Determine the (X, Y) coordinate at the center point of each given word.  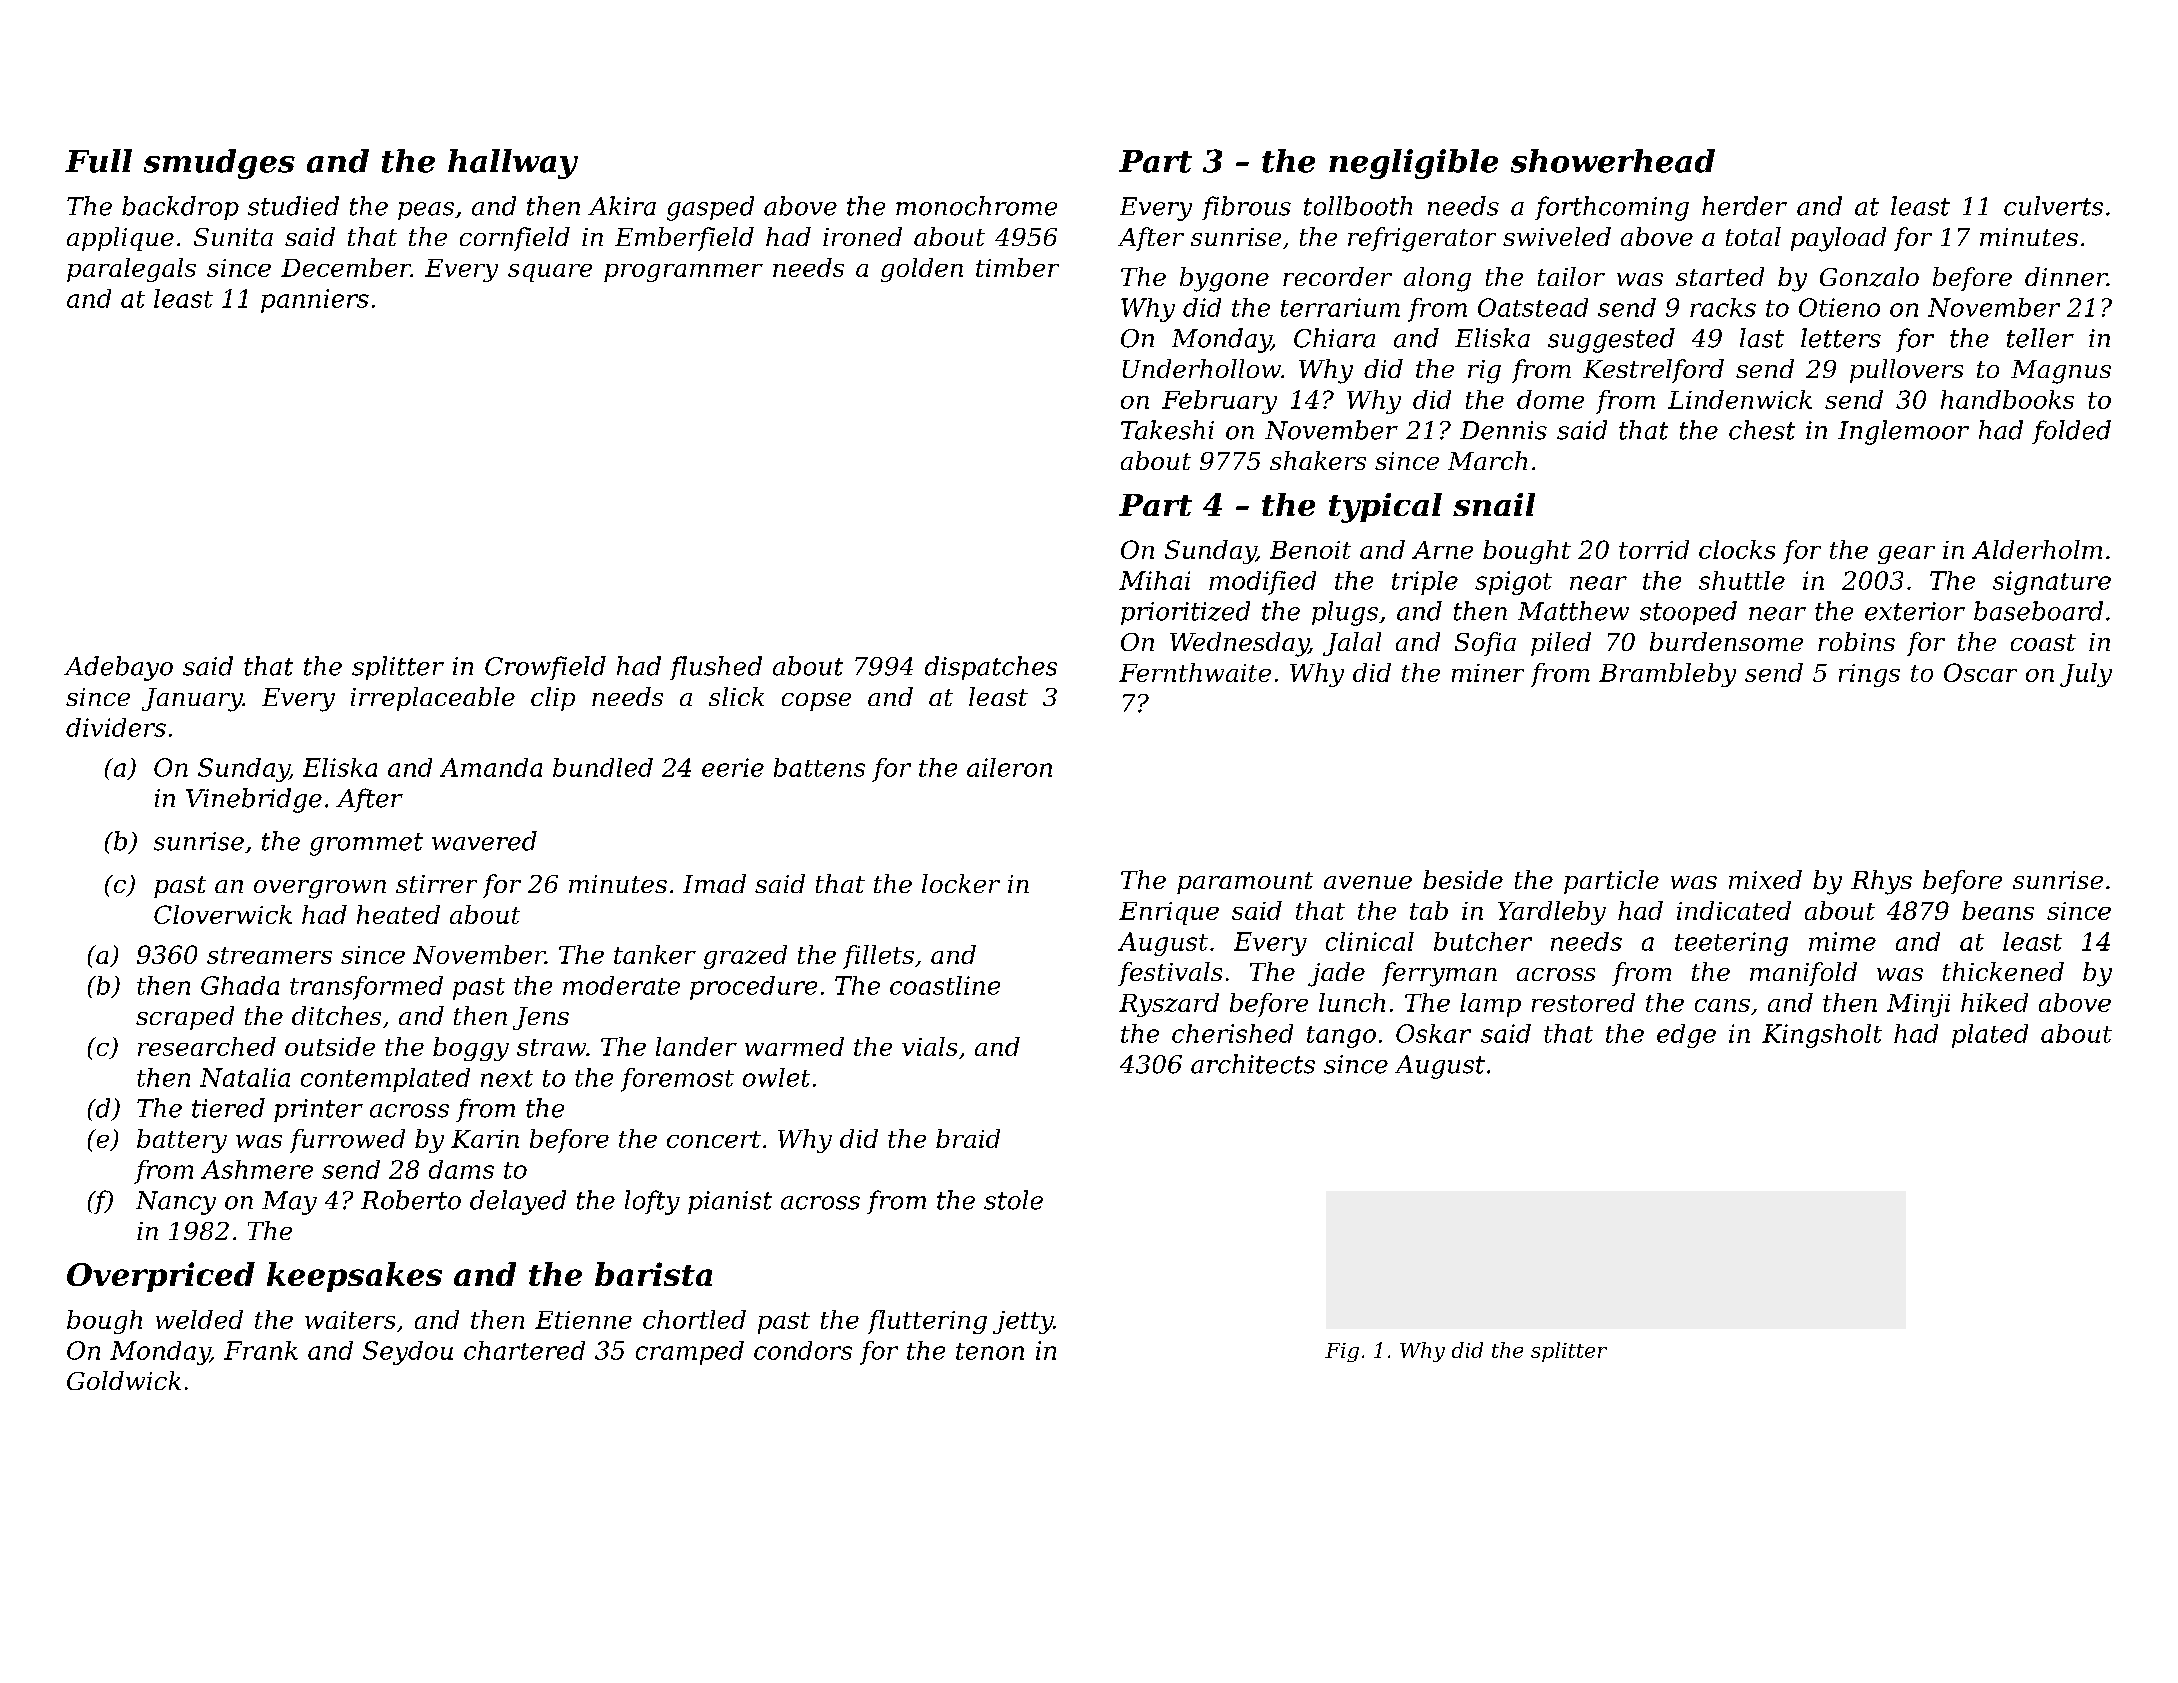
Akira (622, 206)
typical (1385, 508)
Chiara (1334, 338)
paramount (1245, 883)
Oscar (1980, 672)
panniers (315, 301)
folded (2071, 432)
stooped (1688, 613)
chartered (524, 1350)
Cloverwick (223, 914)
